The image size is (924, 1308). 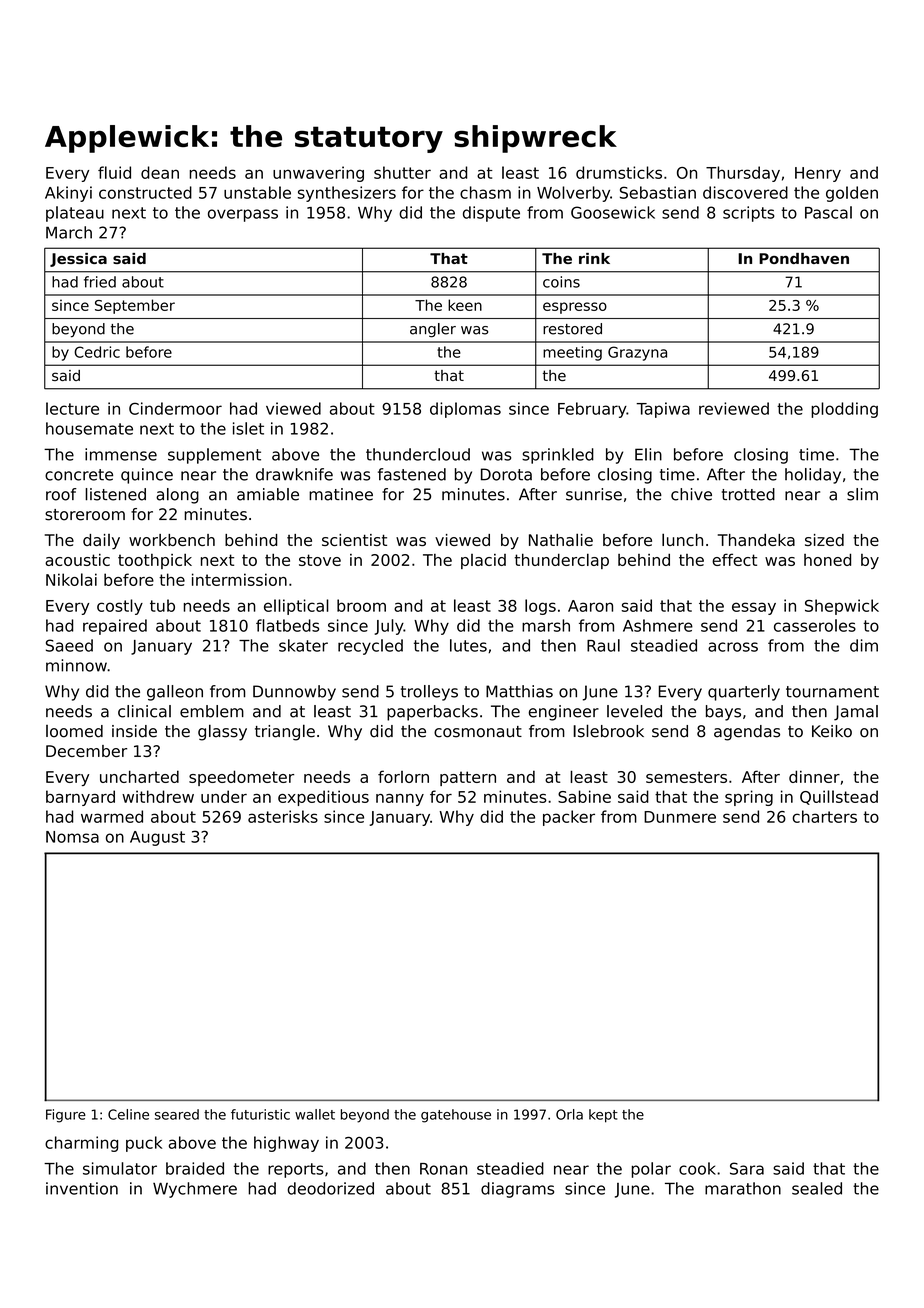 I want to click on gatehouse, so click(x=456, y=1116).
